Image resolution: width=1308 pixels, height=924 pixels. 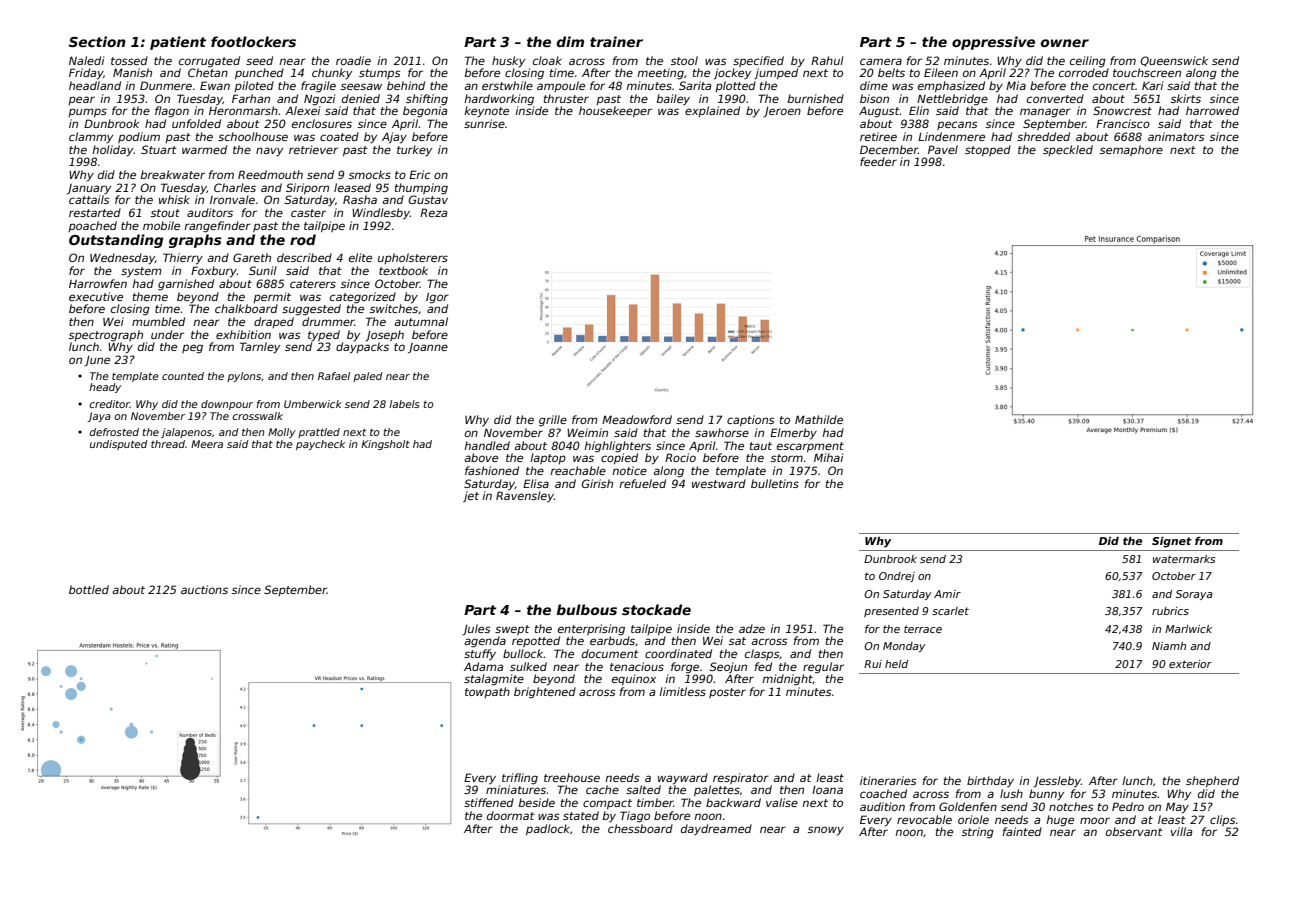 What do you see at coordinates (1176, 136) in the screenshot?
I see `animators` at bounding box center [1176, 136].
